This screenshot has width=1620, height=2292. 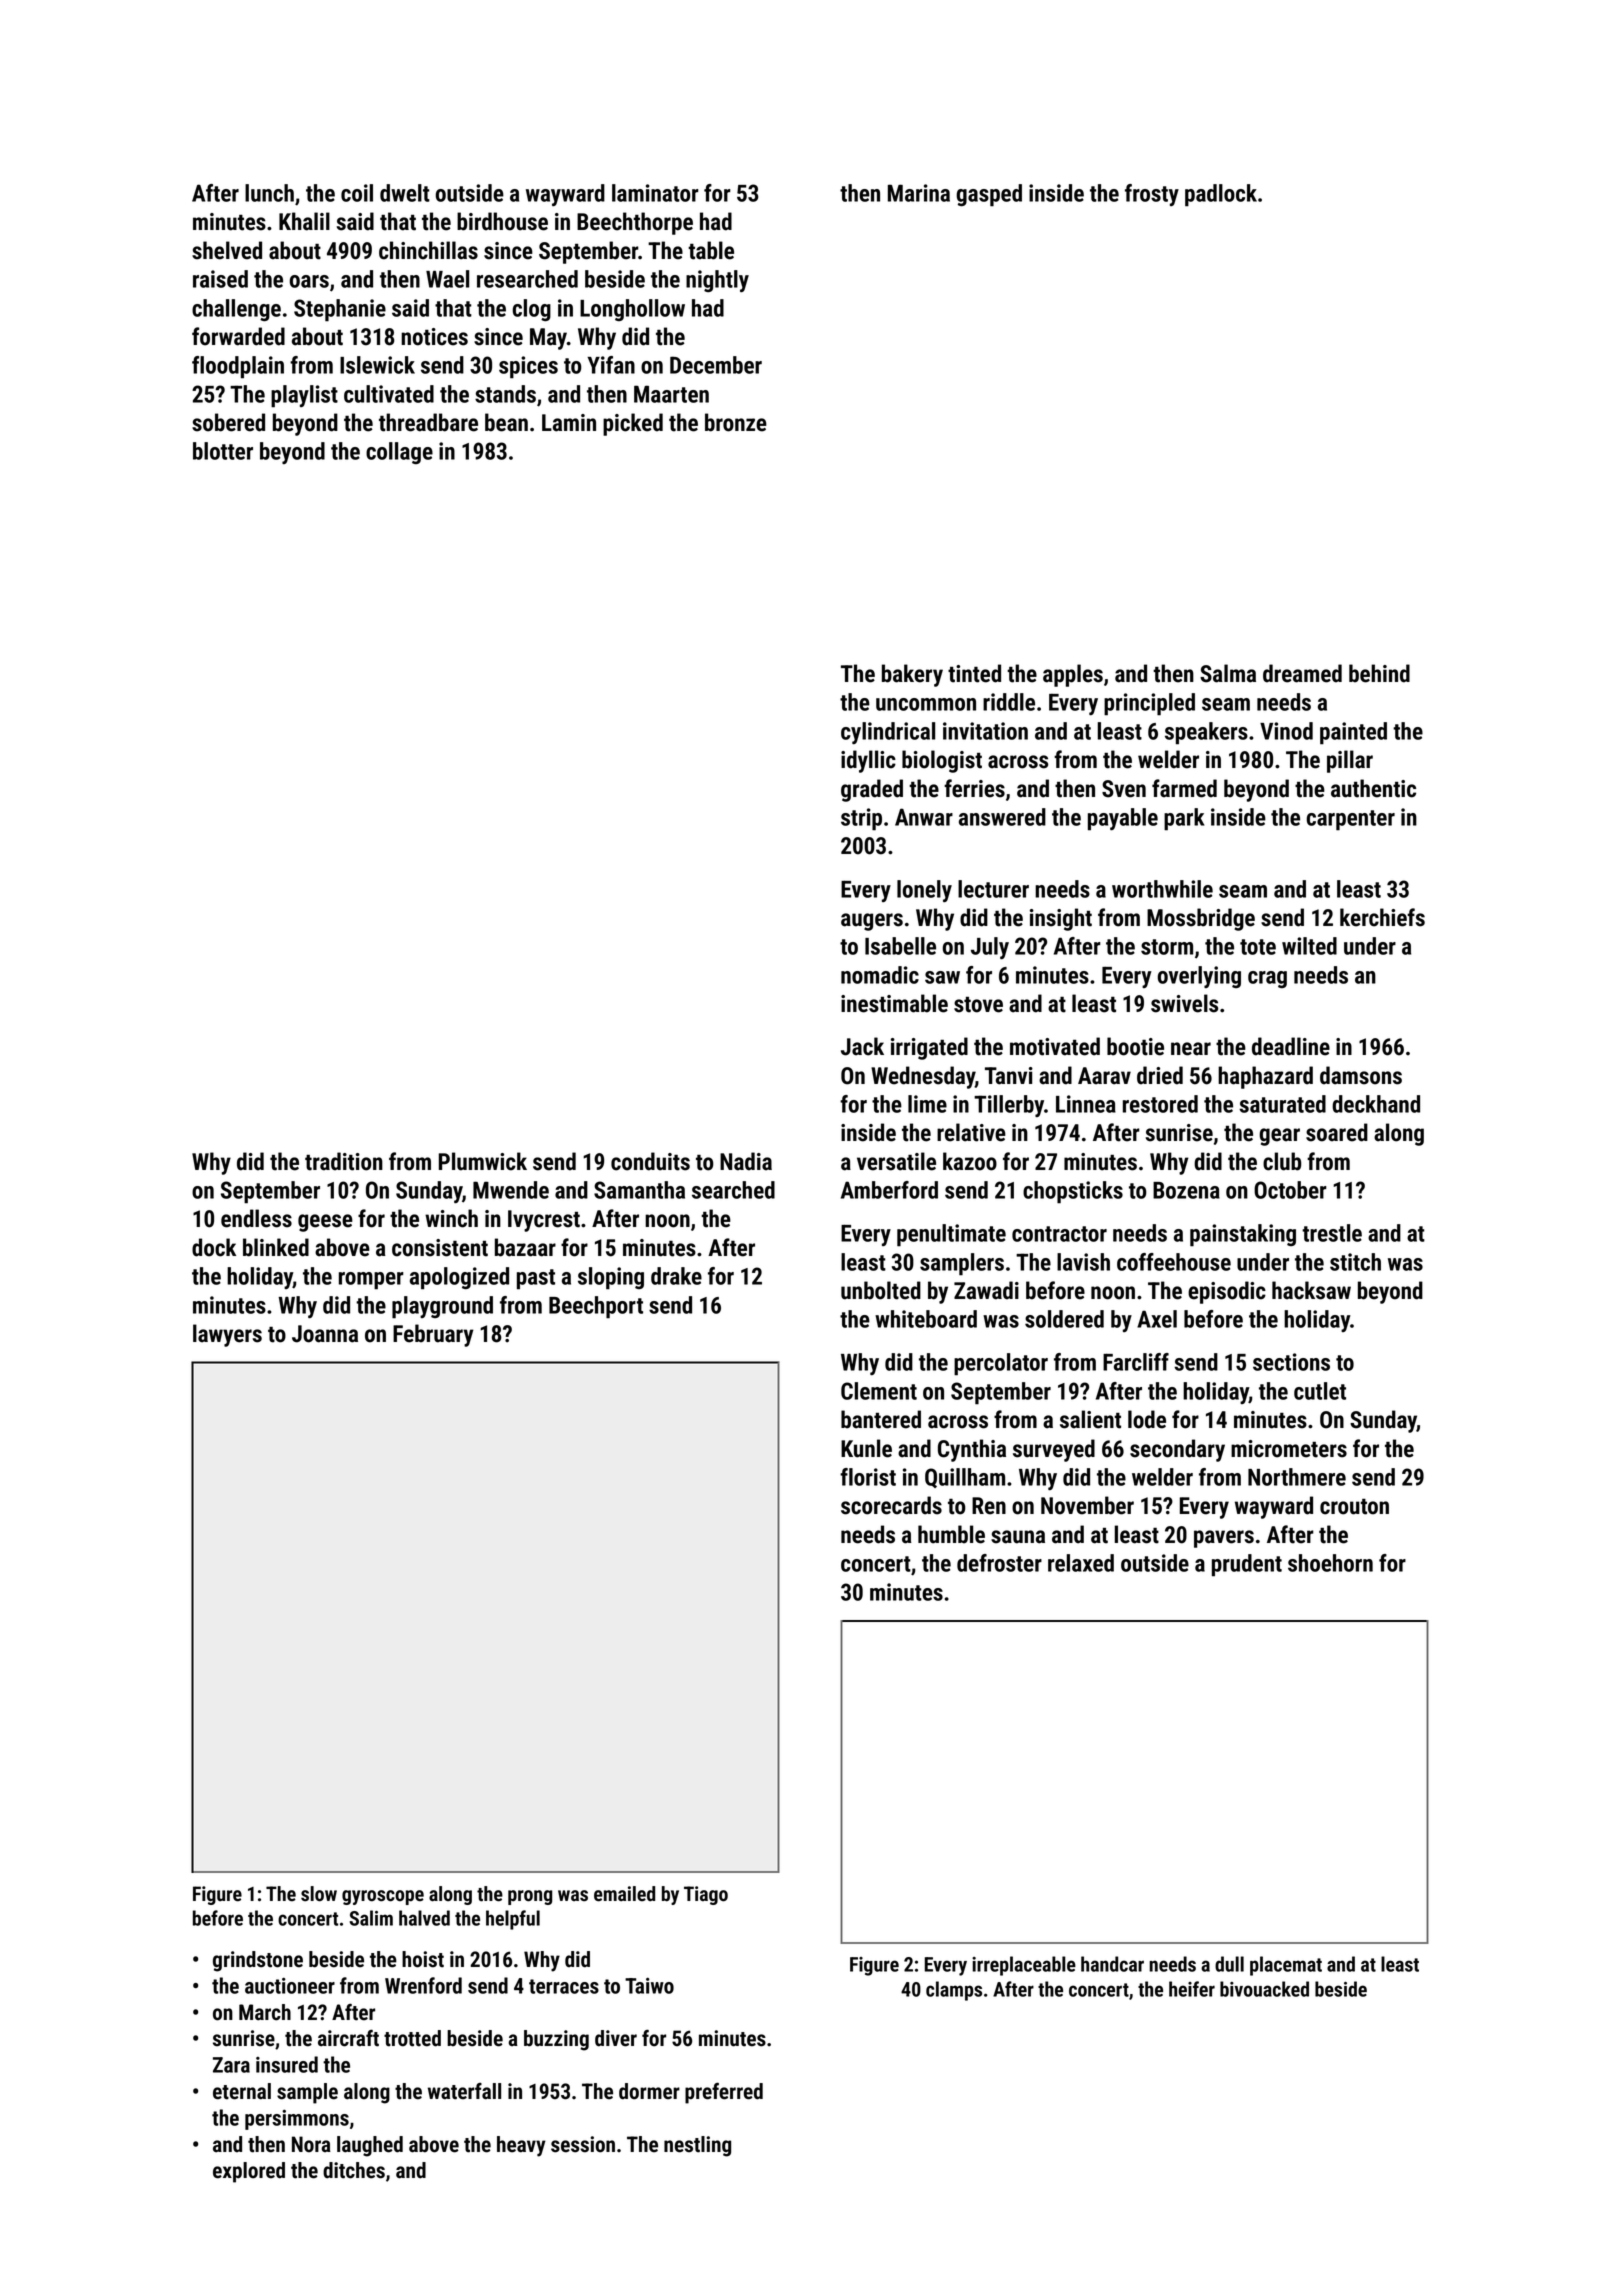 What do you see at coordinates (919, 193) in the screenshot?
I see `Marina` at bounding box center [919, 193].
